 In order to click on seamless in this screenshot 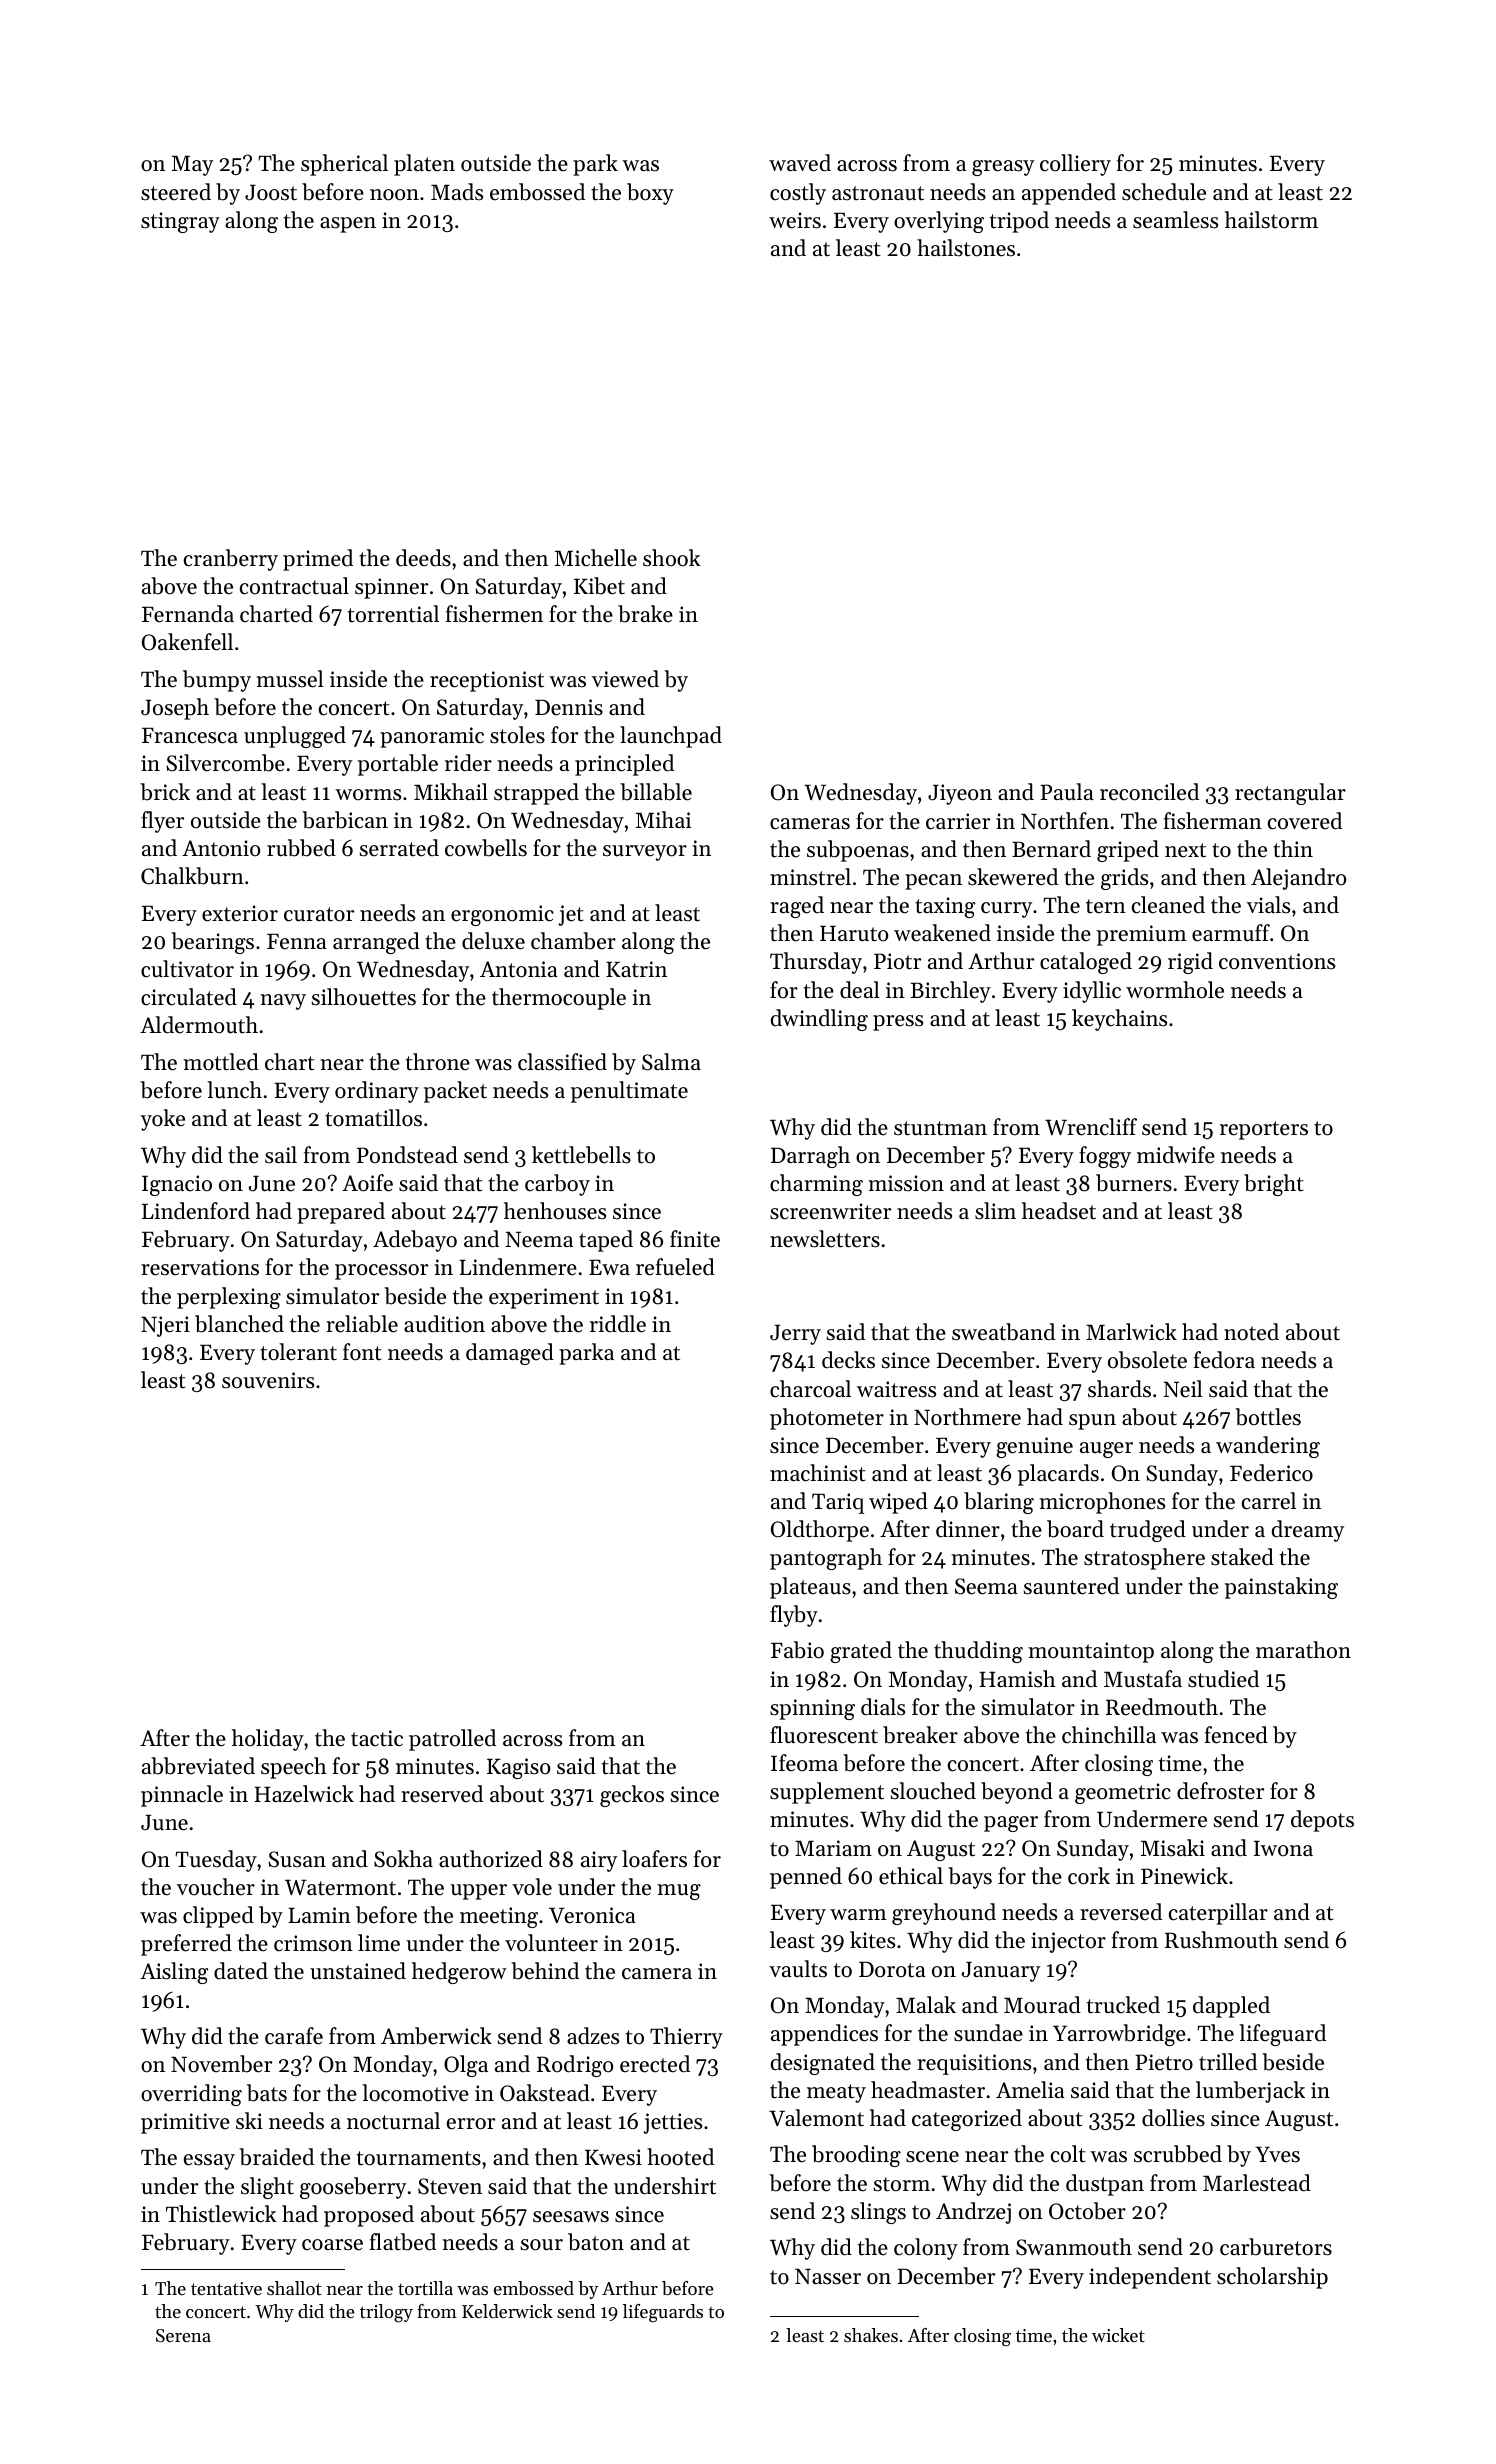, I will do `click(1175, 220)`.
